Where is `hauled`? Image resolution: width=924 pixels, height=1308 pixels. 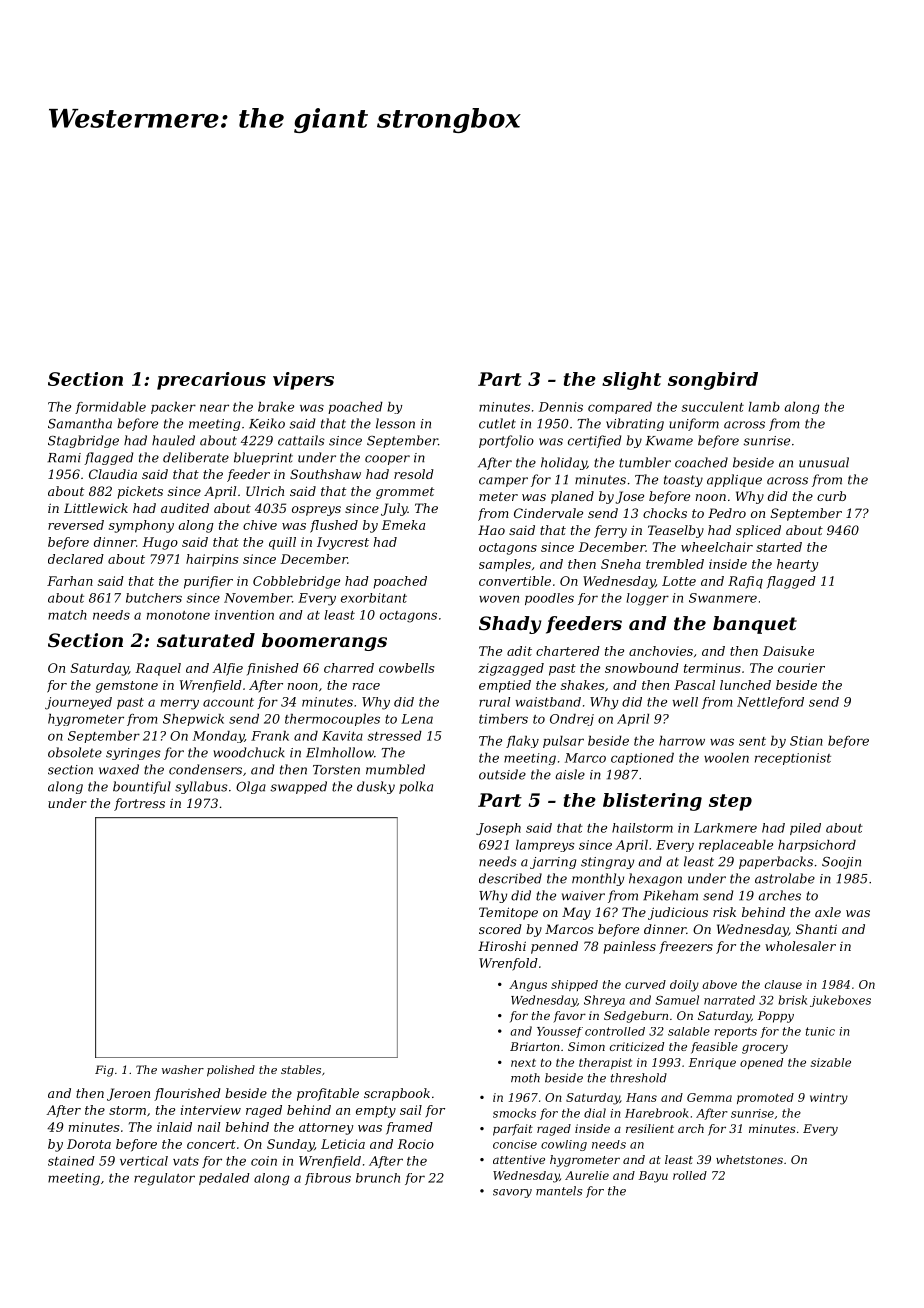 hauled is located at coordinates (173, 440).
